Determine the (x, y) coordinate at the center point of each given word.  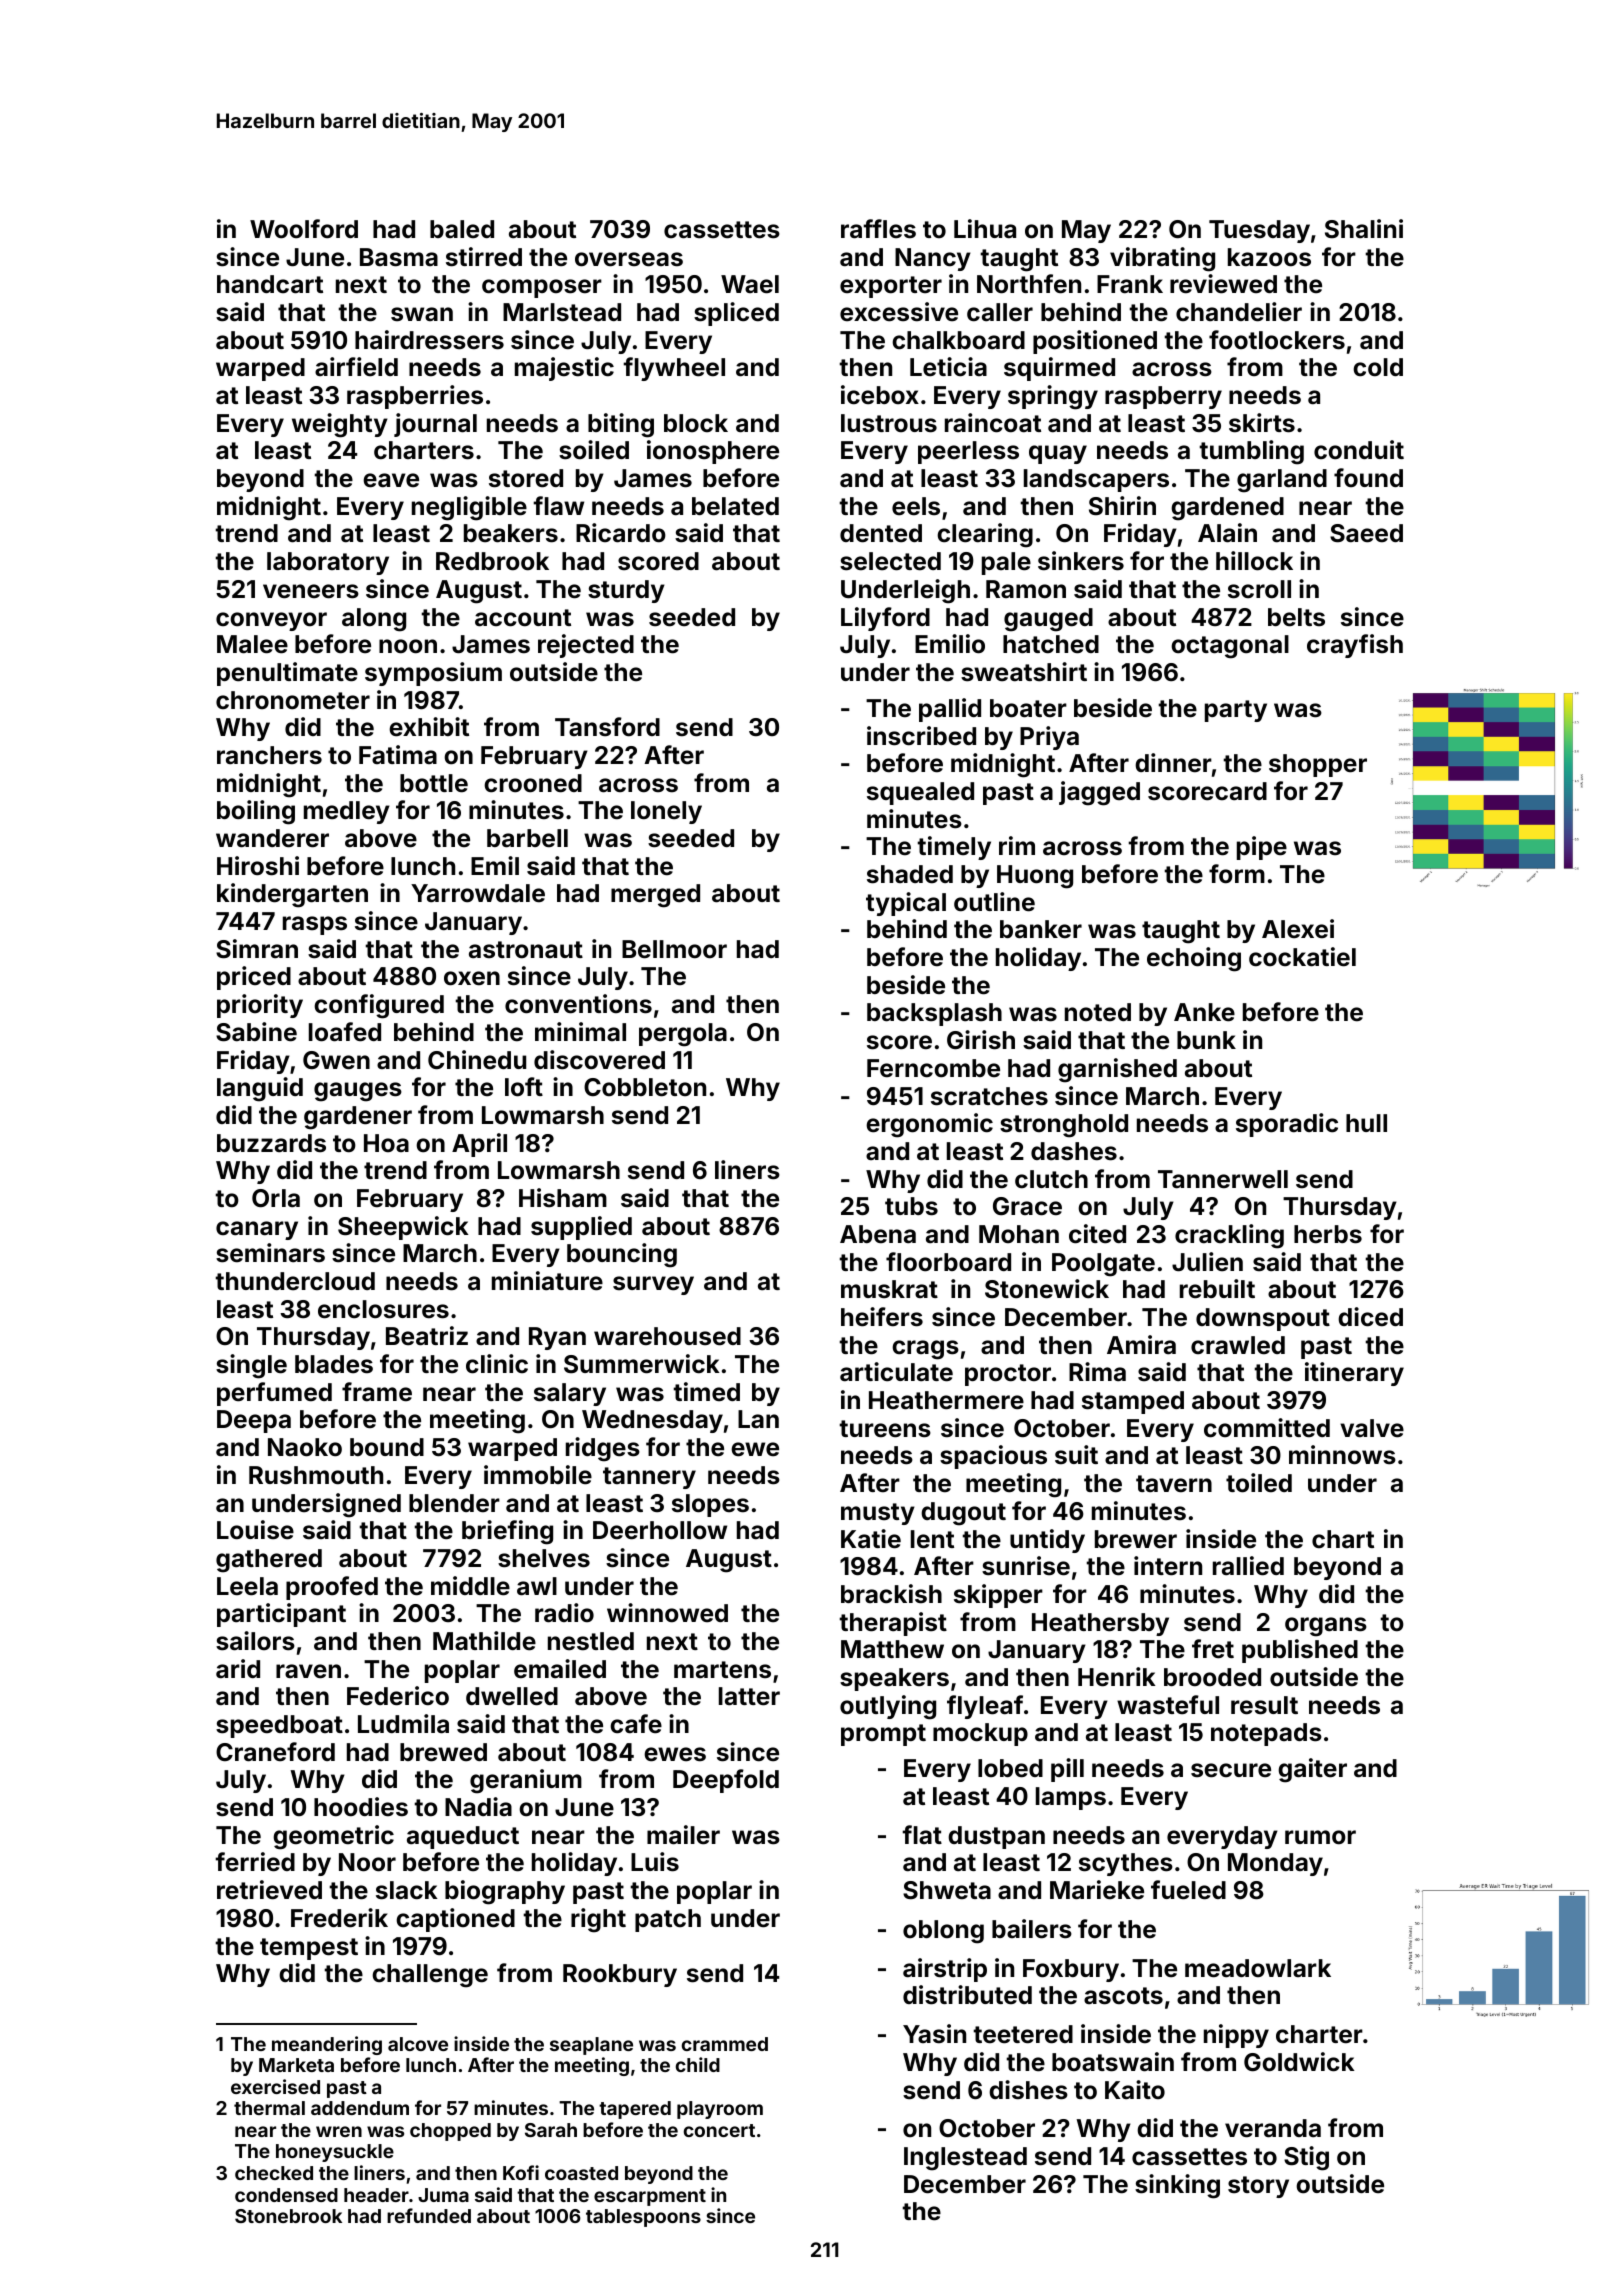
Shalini (1364, 229)
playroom (720, 2110)
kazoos (1269, 257)
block (696, 423)
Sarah (551, 2130)
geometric (333, 1837)
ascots (1123, 1996)
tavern (1174, 1484)
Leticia (948, 367)
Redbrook (492, 561)
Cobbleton (645, 1087)
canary (257, 1230)
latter (749, 1696)
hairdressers (429, 340)
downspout (1263, 1319)
